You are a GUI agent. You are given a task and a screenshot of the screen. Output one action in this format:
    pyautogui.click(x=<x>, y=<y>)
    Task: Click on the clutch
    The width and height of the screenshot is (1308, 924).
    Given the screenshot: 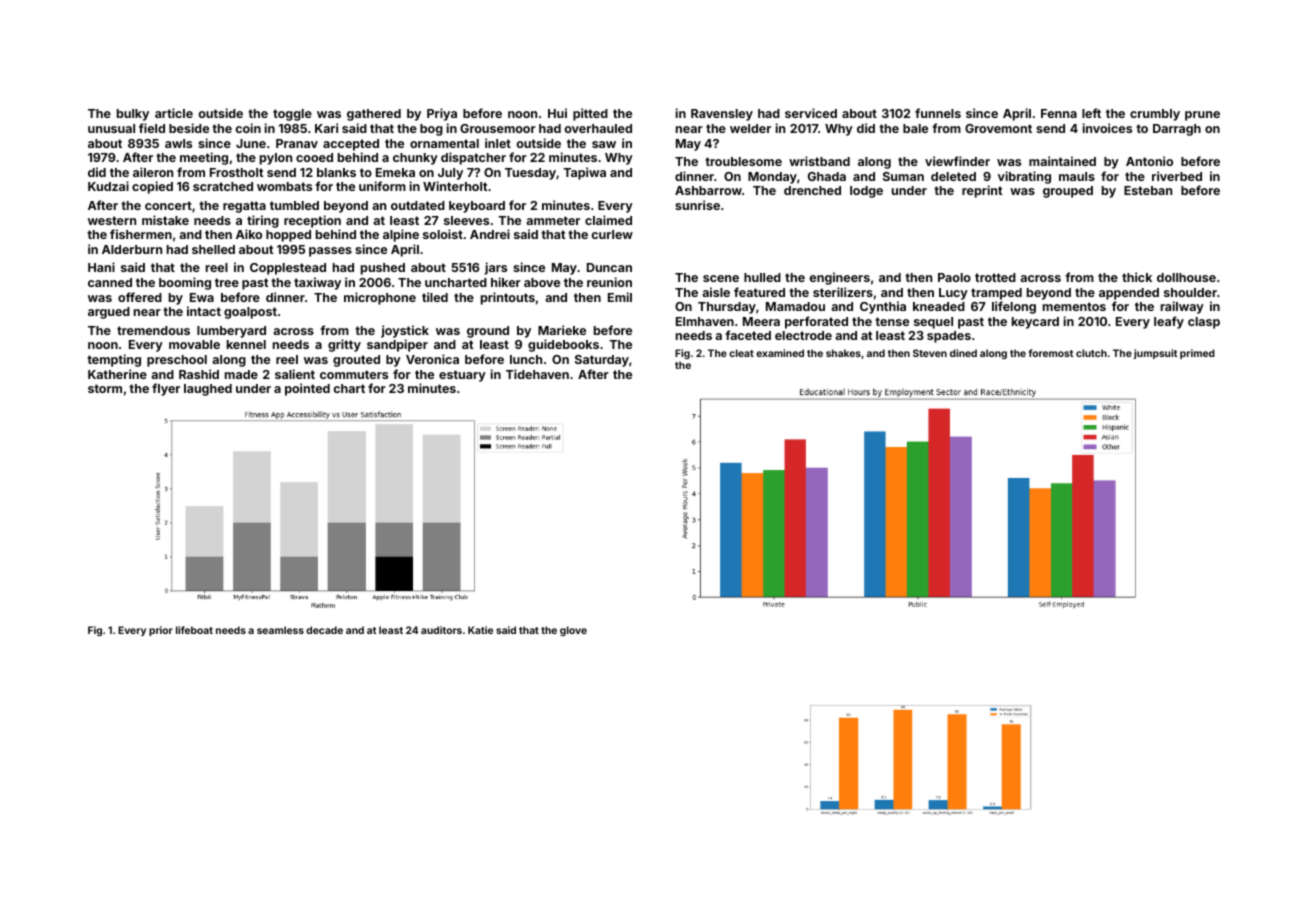 What is the action you would take?
    pyautogui.click(x=1091, y=353)
